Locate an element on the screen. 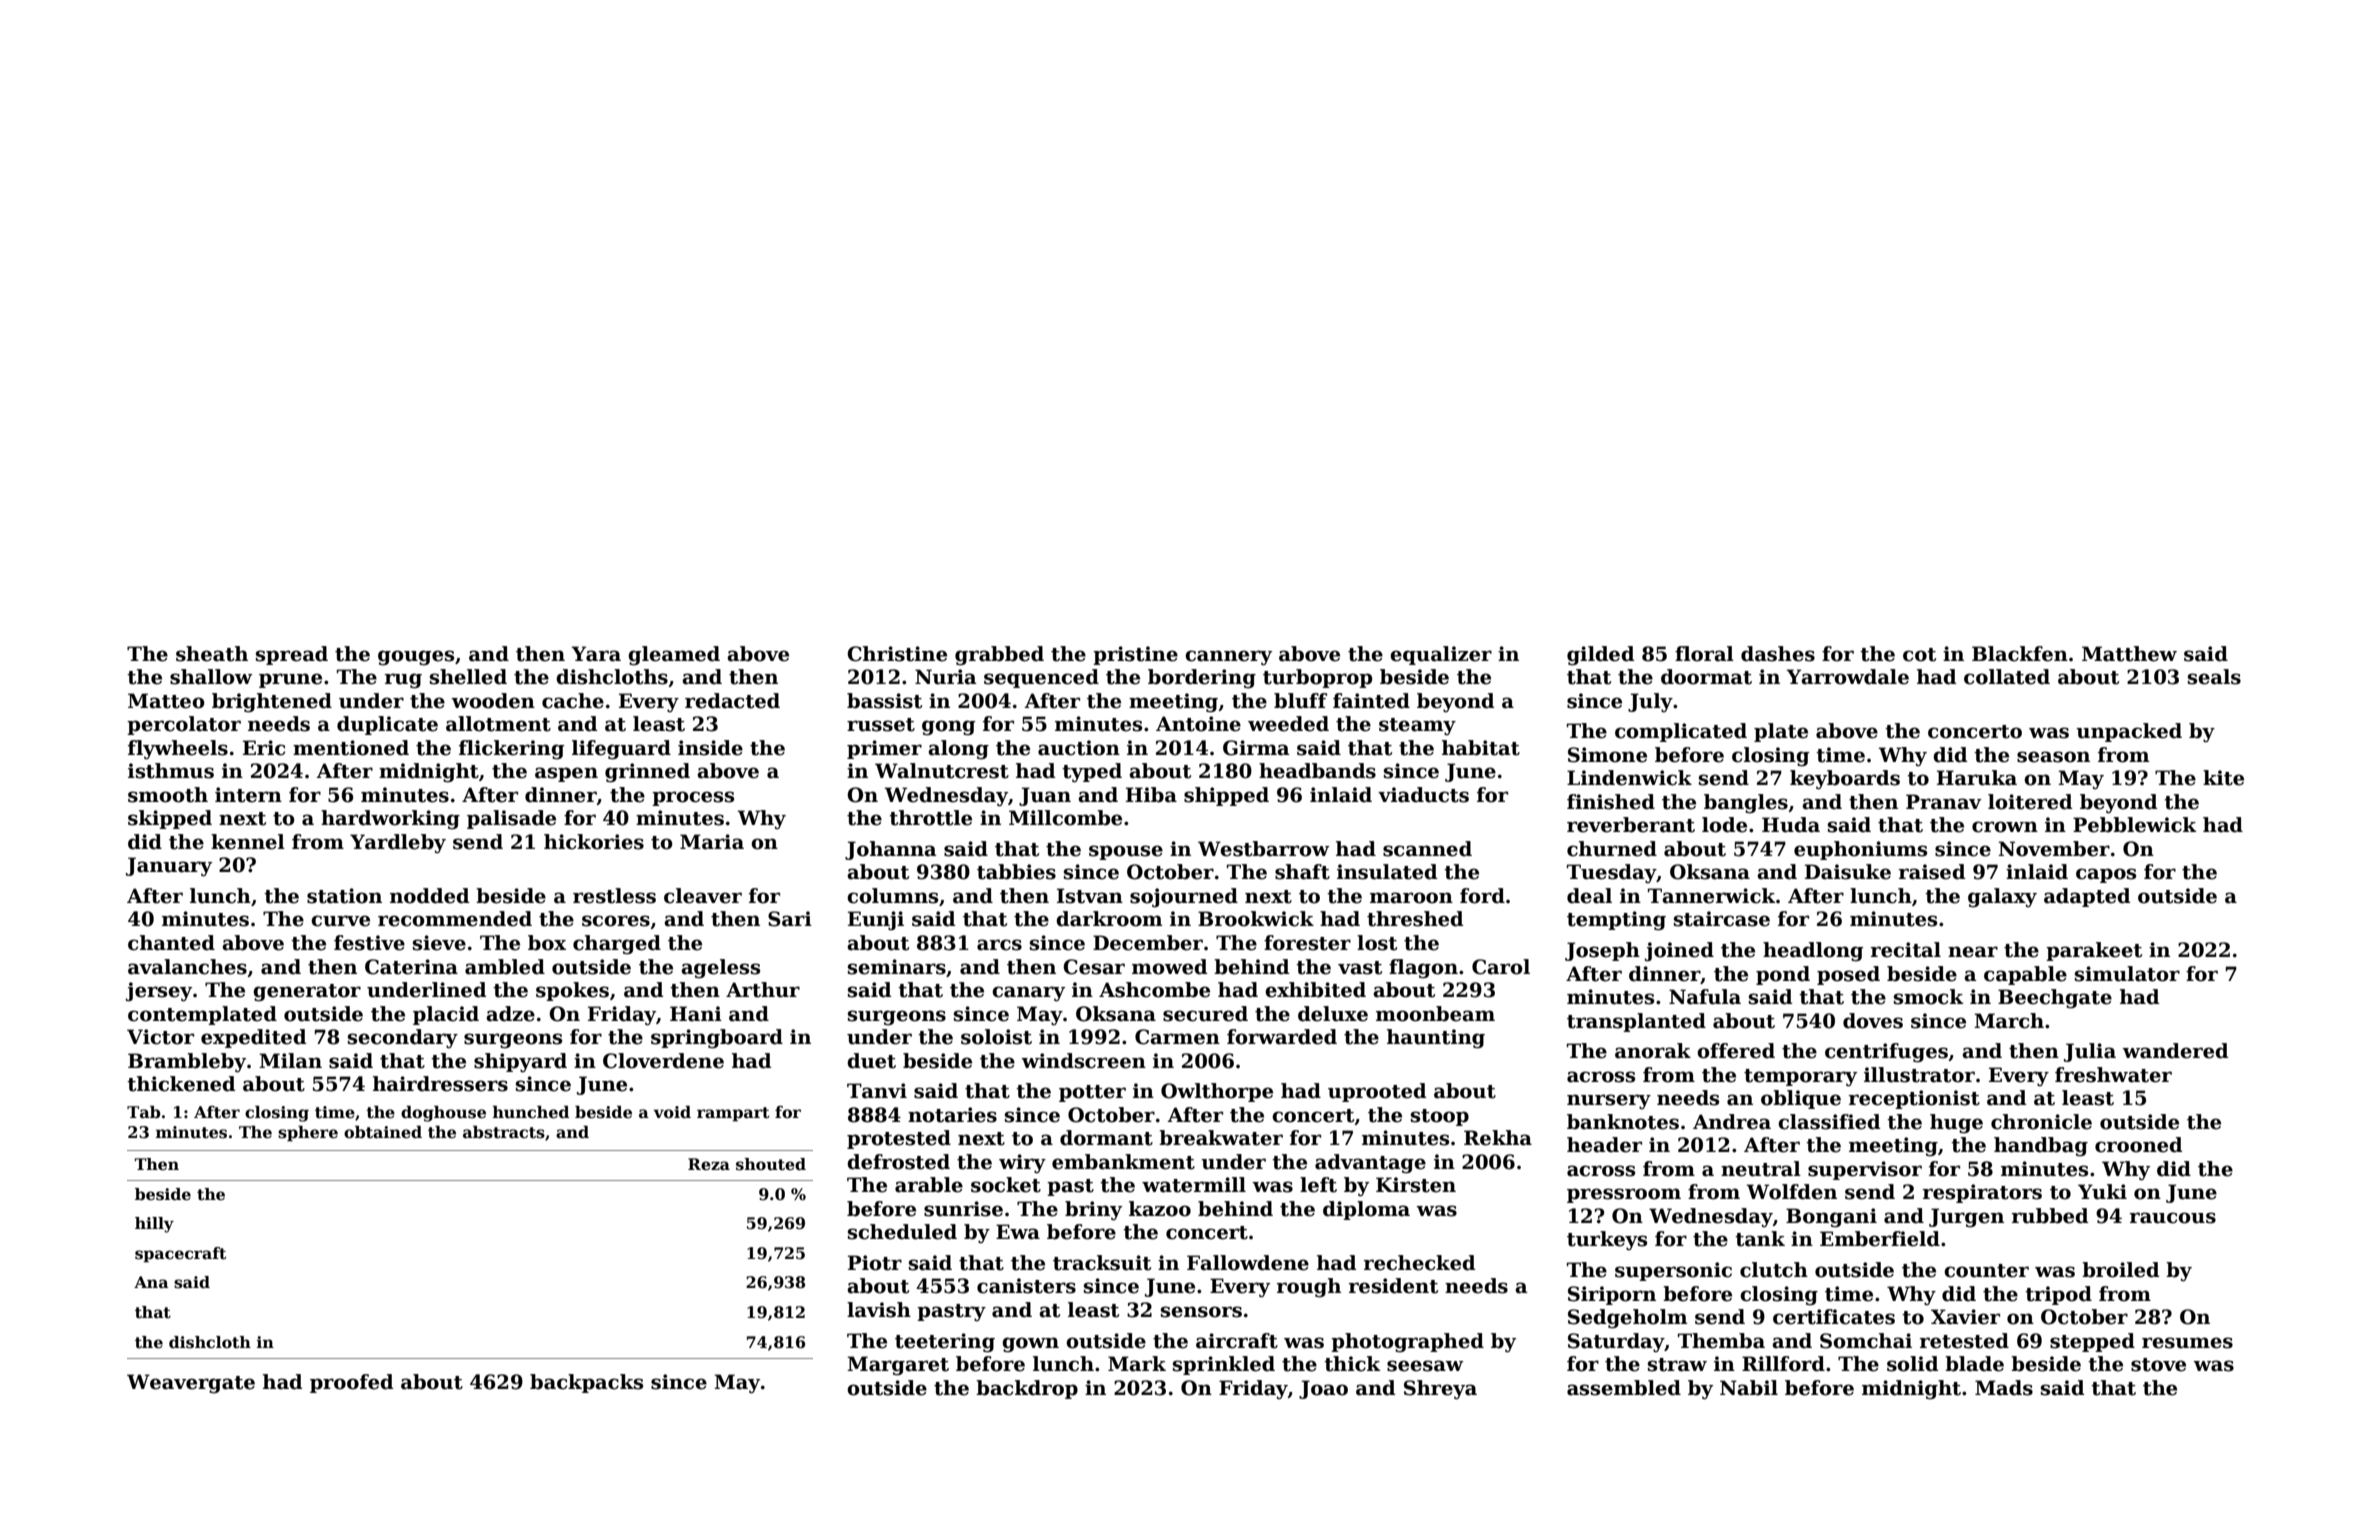  unpacked is located at coordinates (2129, 732).
